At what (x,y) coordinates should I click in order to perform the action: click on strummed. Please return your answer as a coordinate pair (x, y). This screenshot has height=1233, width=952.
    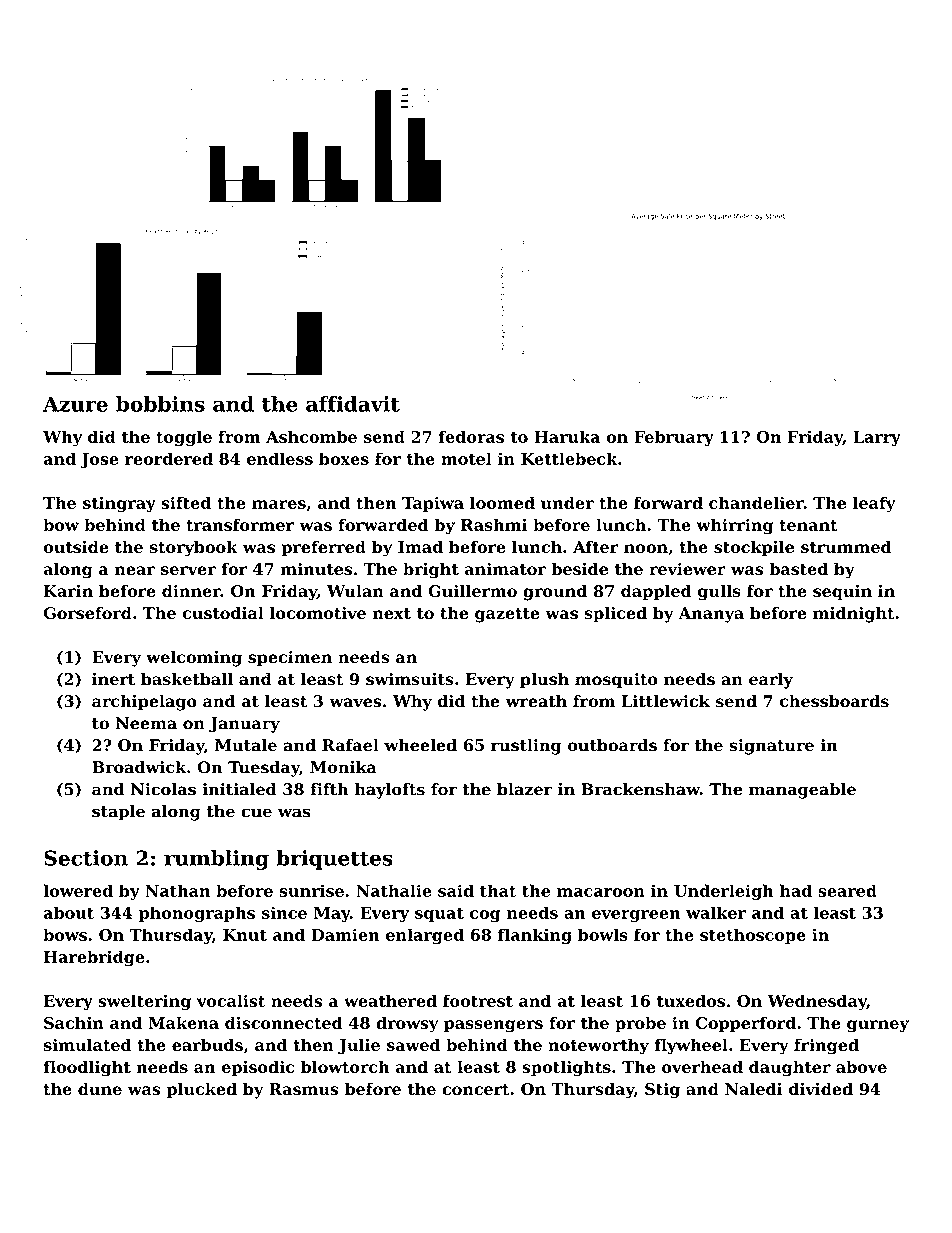
    Looking at the image, I should click on (846, 546).
